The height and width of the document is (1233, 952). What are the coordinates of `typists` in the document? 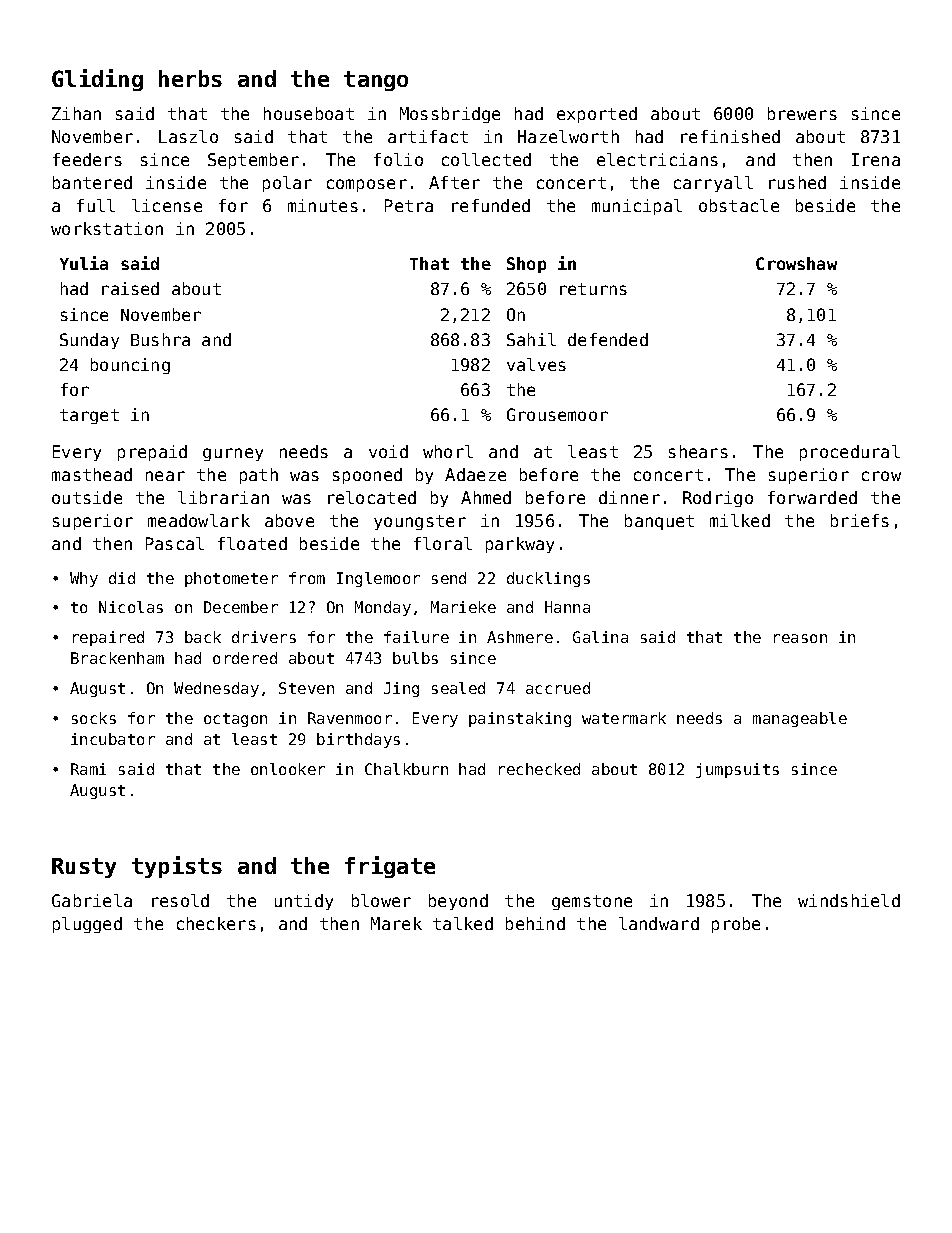 It's located at (177, 867).
